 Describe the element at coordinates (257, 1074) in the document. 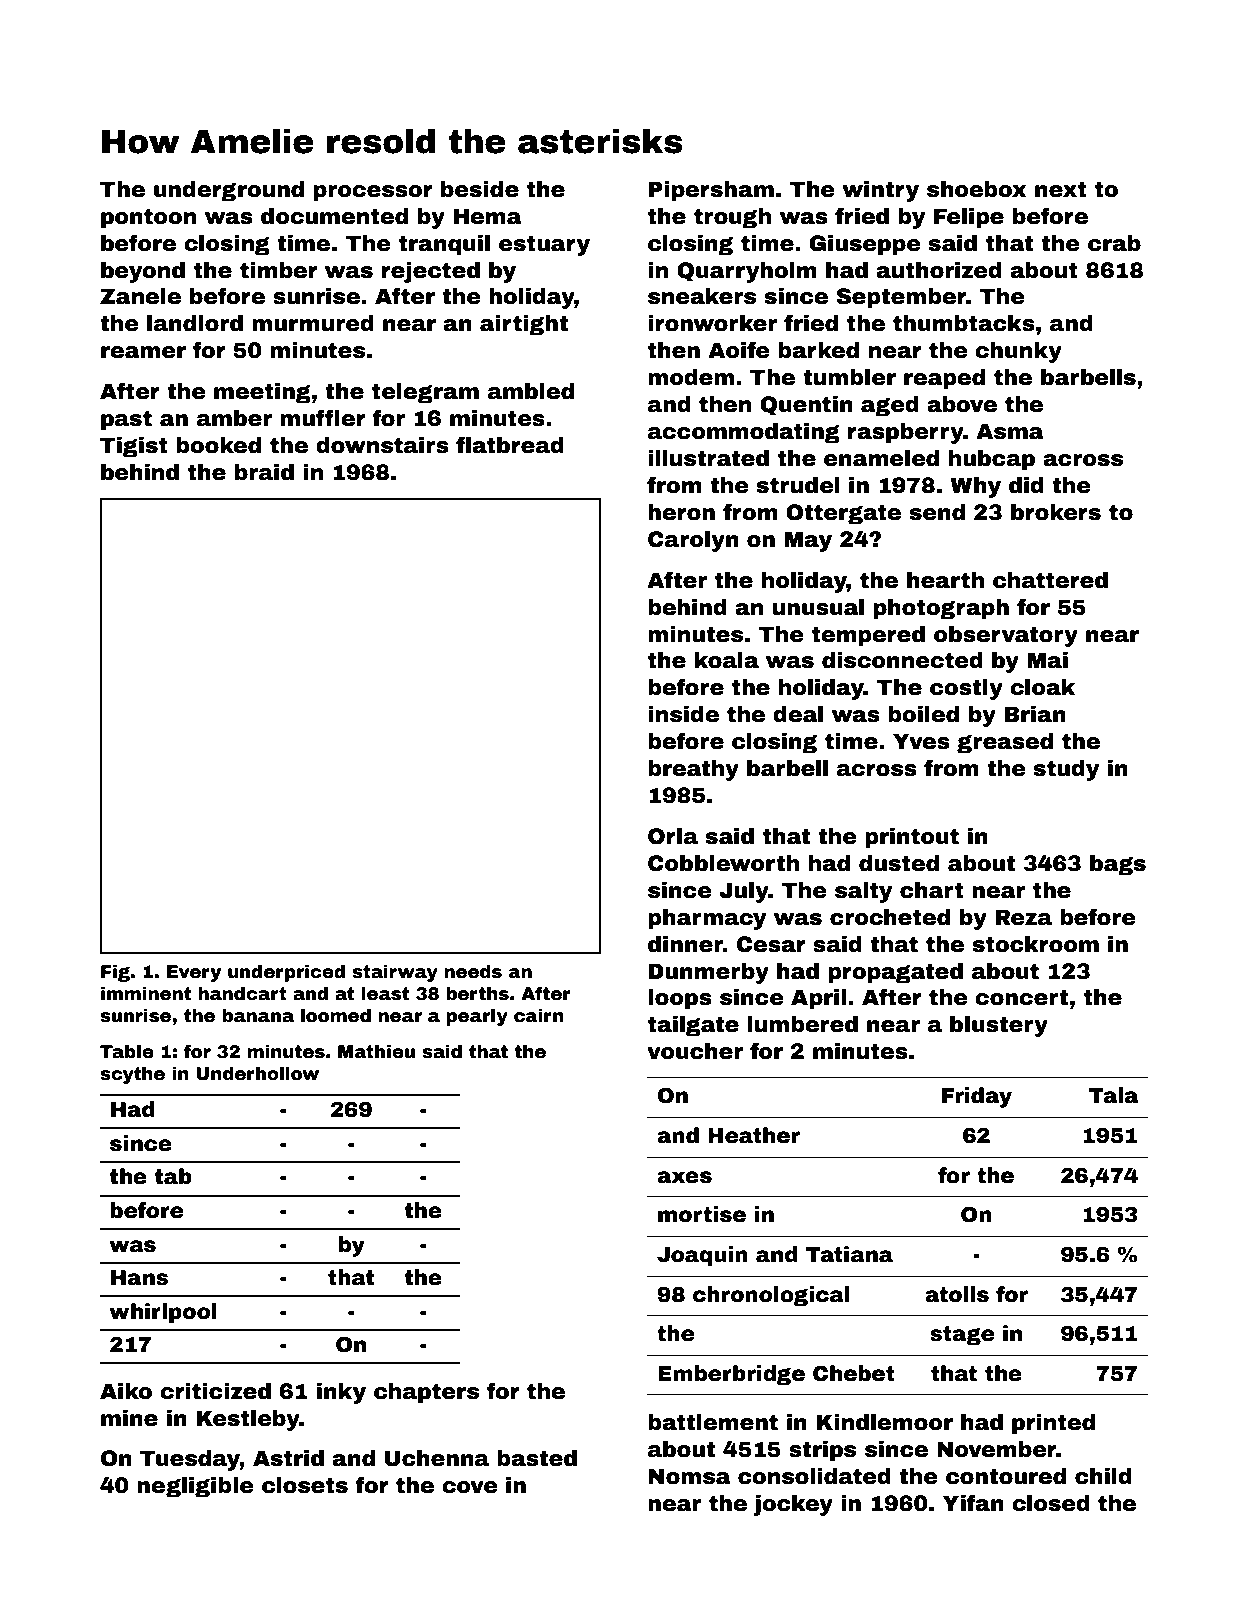

I see `Underhollow` at that location.
